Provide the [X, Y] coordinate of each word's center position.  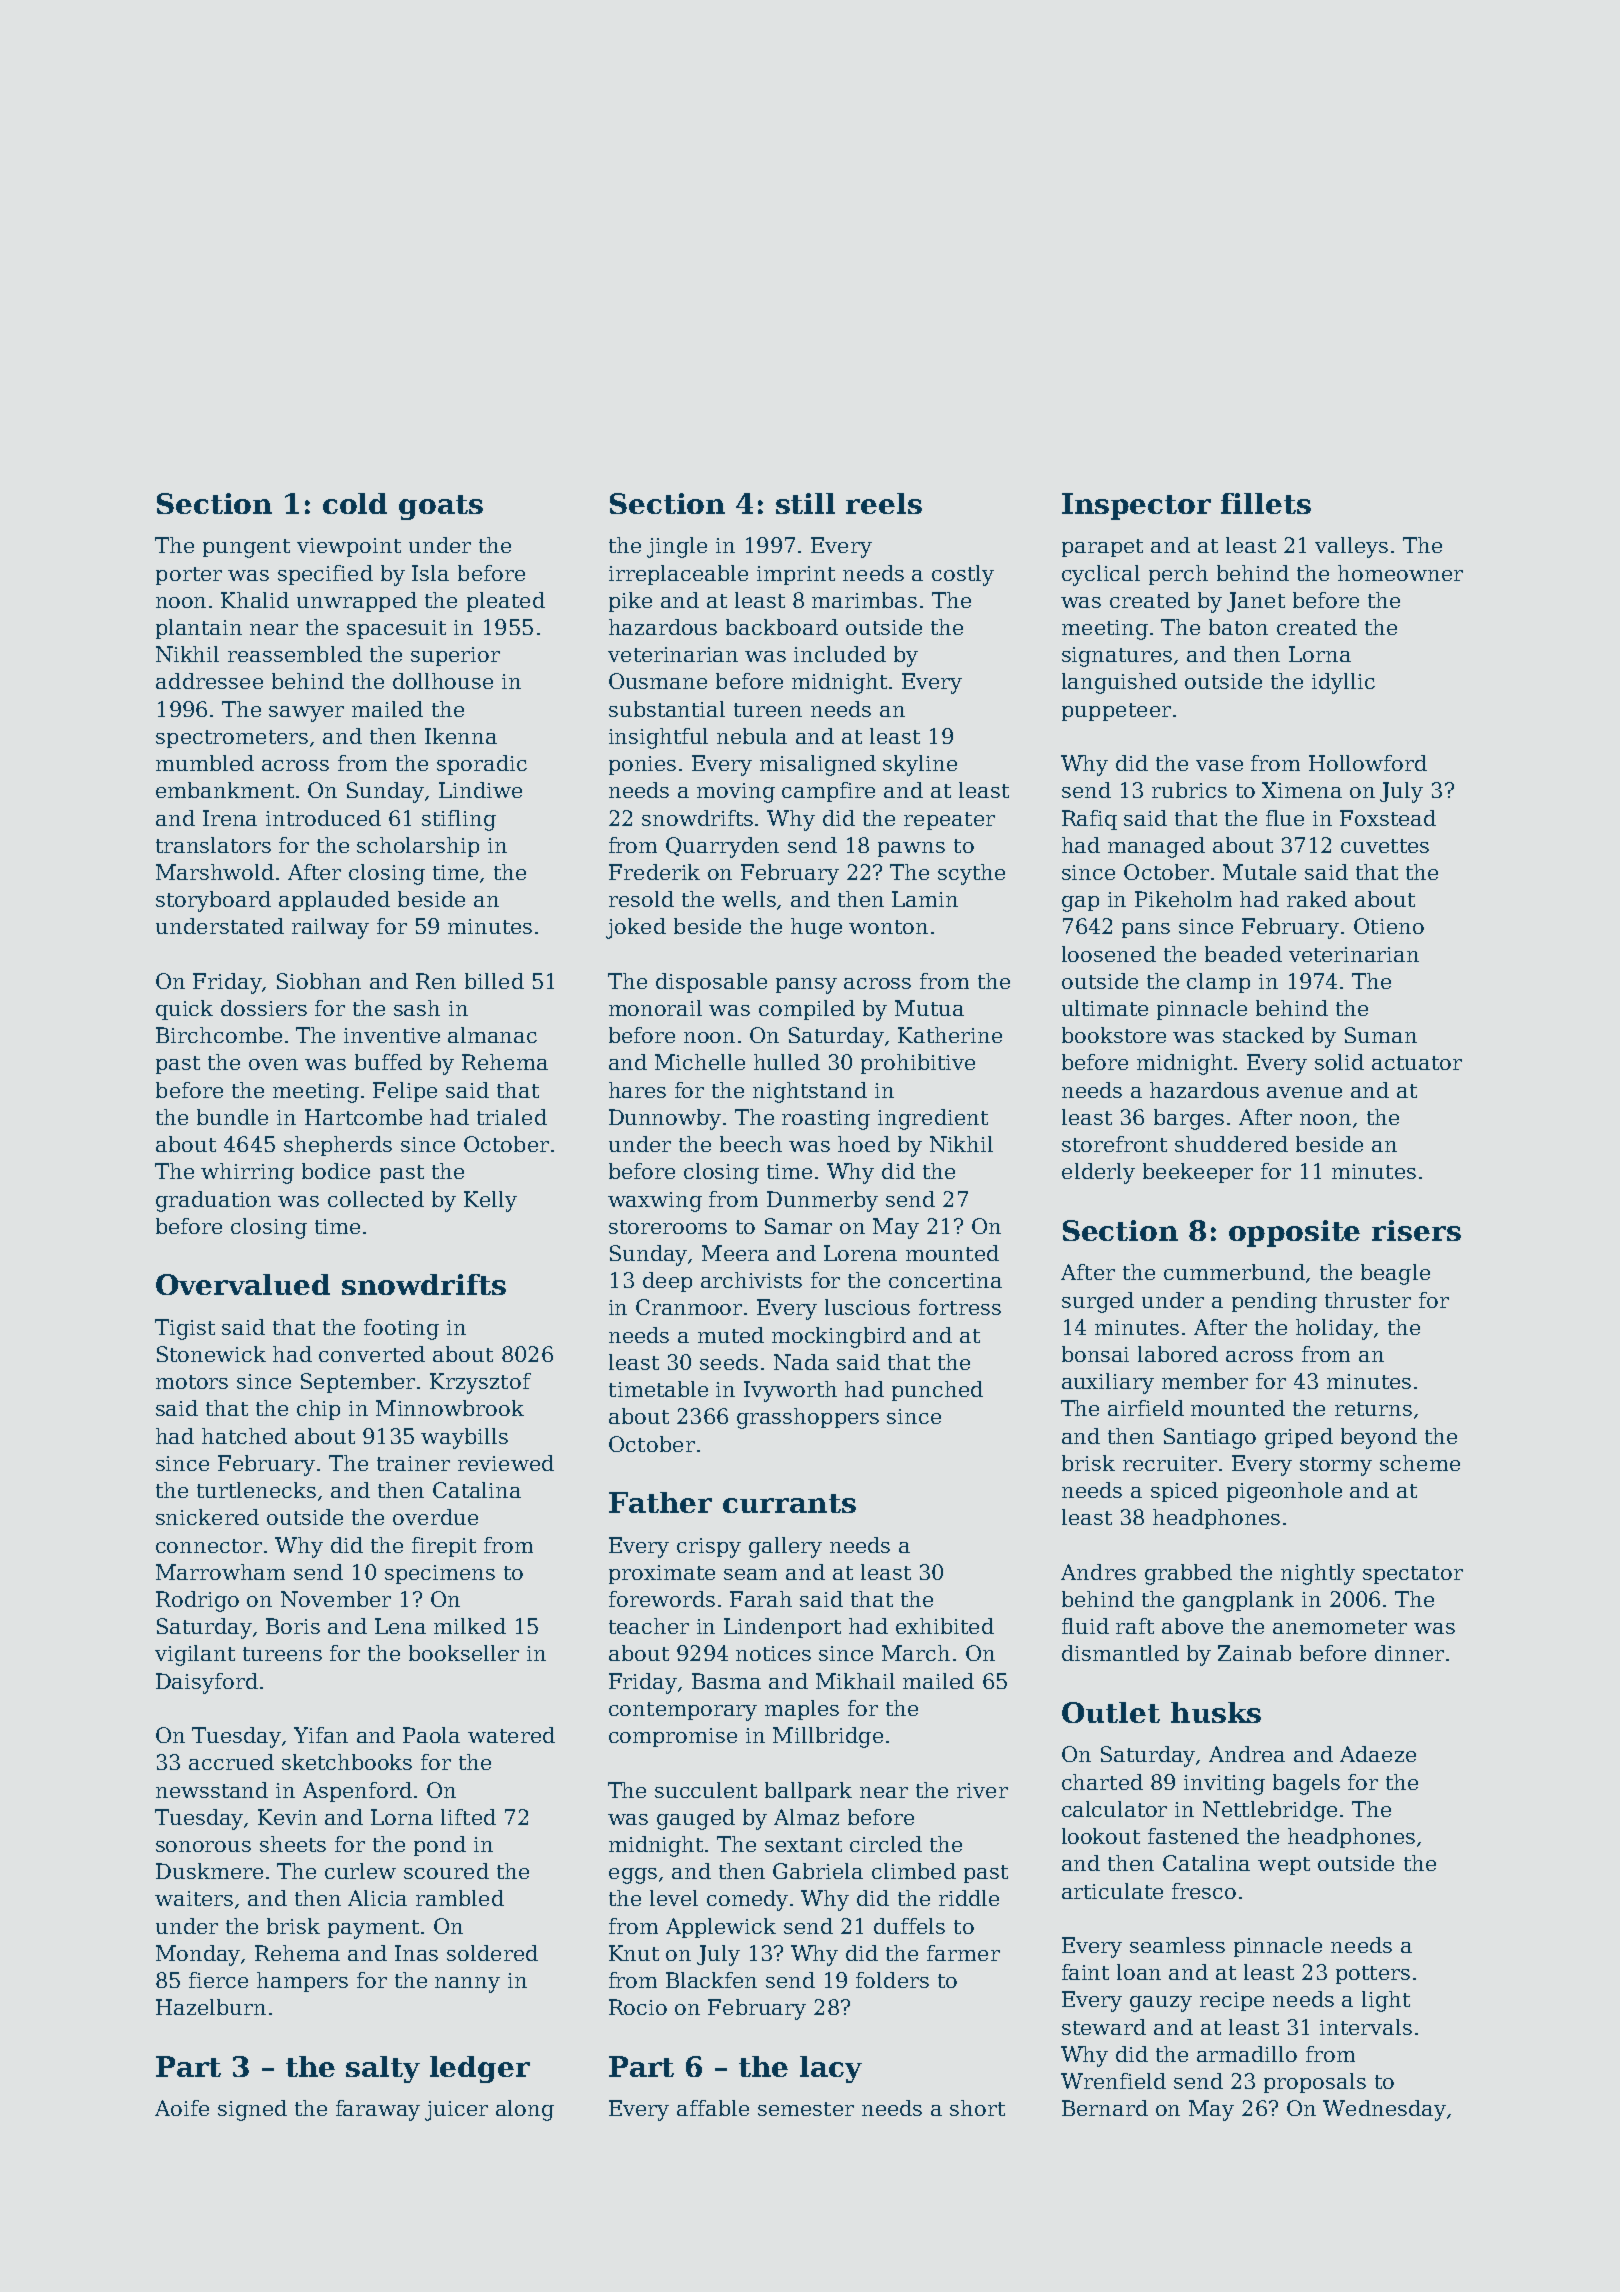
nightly [1318, 1574]
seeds [729, 1362]
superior [455, 656]
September [358, 1383]
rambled [460, 1898]
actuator [1417, 1063]
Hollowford [1368, 763]
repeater [949, 821]
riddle [969, 1898]
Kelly [490, 1201]
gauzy [1161, 2004]
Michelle [700, 1062]
